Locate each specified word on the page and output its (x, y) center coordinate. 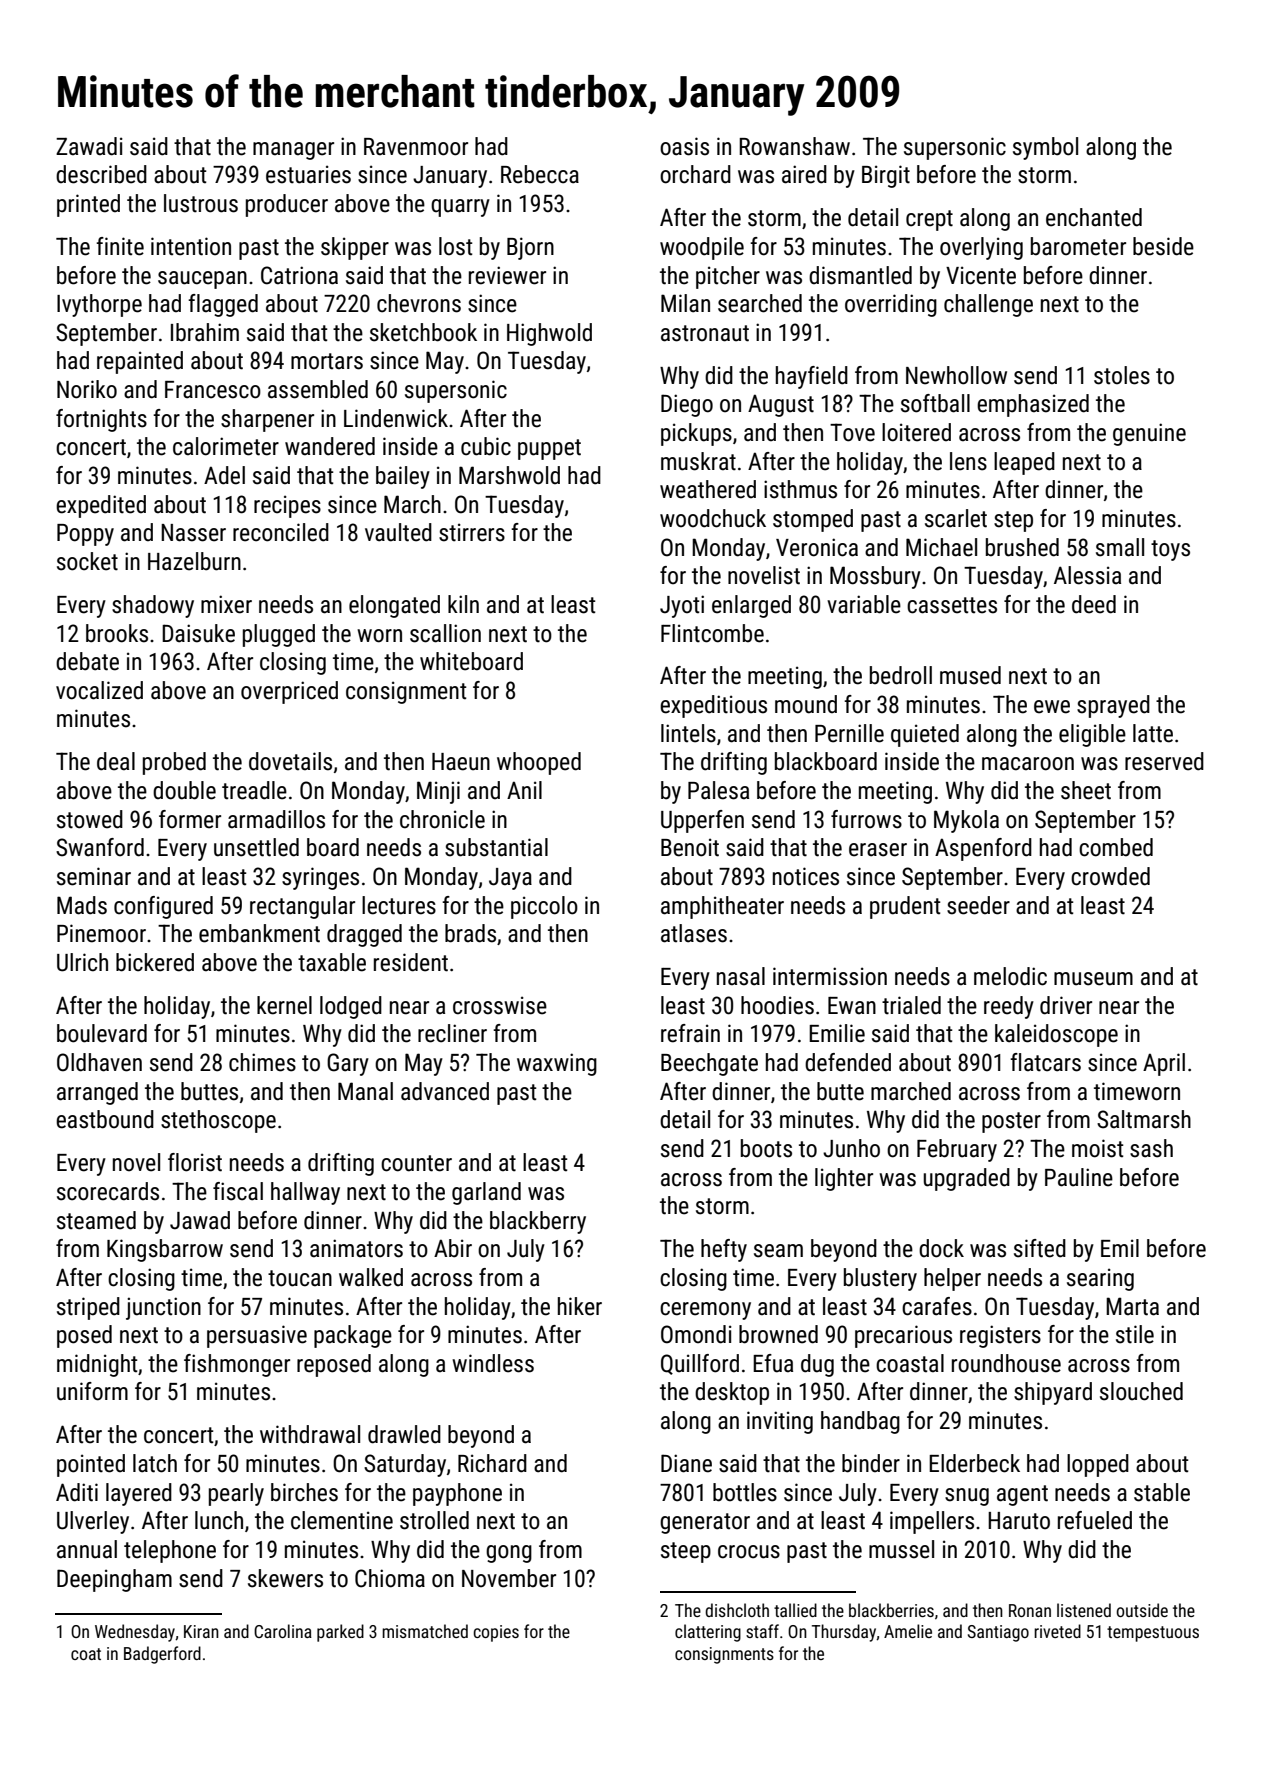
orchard (695, 174)
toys (1170, 550)
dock (941, 1248)
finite (120, 246)
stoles (1122, 375)
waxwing (557, 1064)
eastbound (105, 1119)
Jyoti (682, 606)
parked (340, 1633)
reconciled (281, 532)
